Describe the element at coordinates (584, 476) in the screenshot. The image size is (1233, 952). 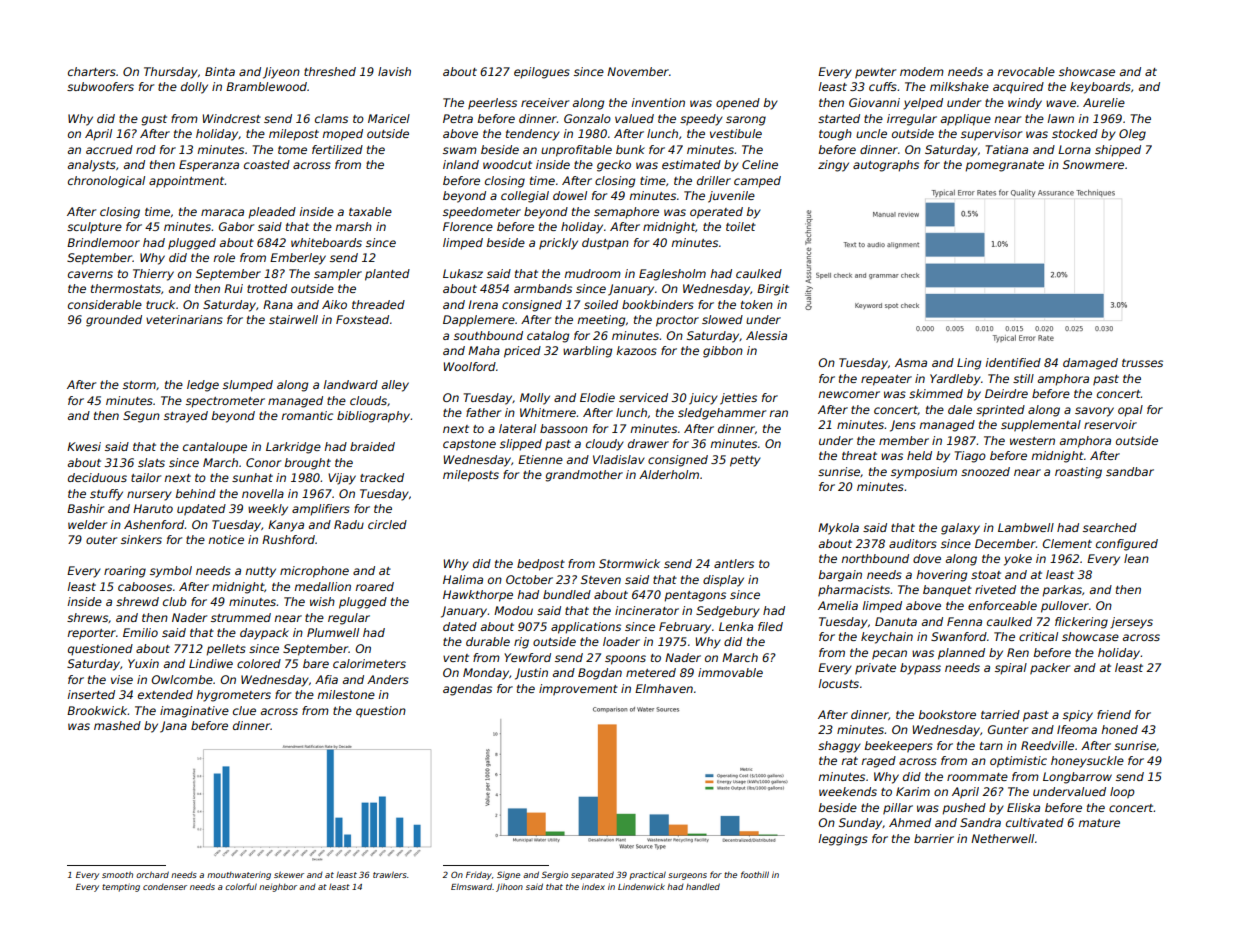
I see `grandmother` at that location.
